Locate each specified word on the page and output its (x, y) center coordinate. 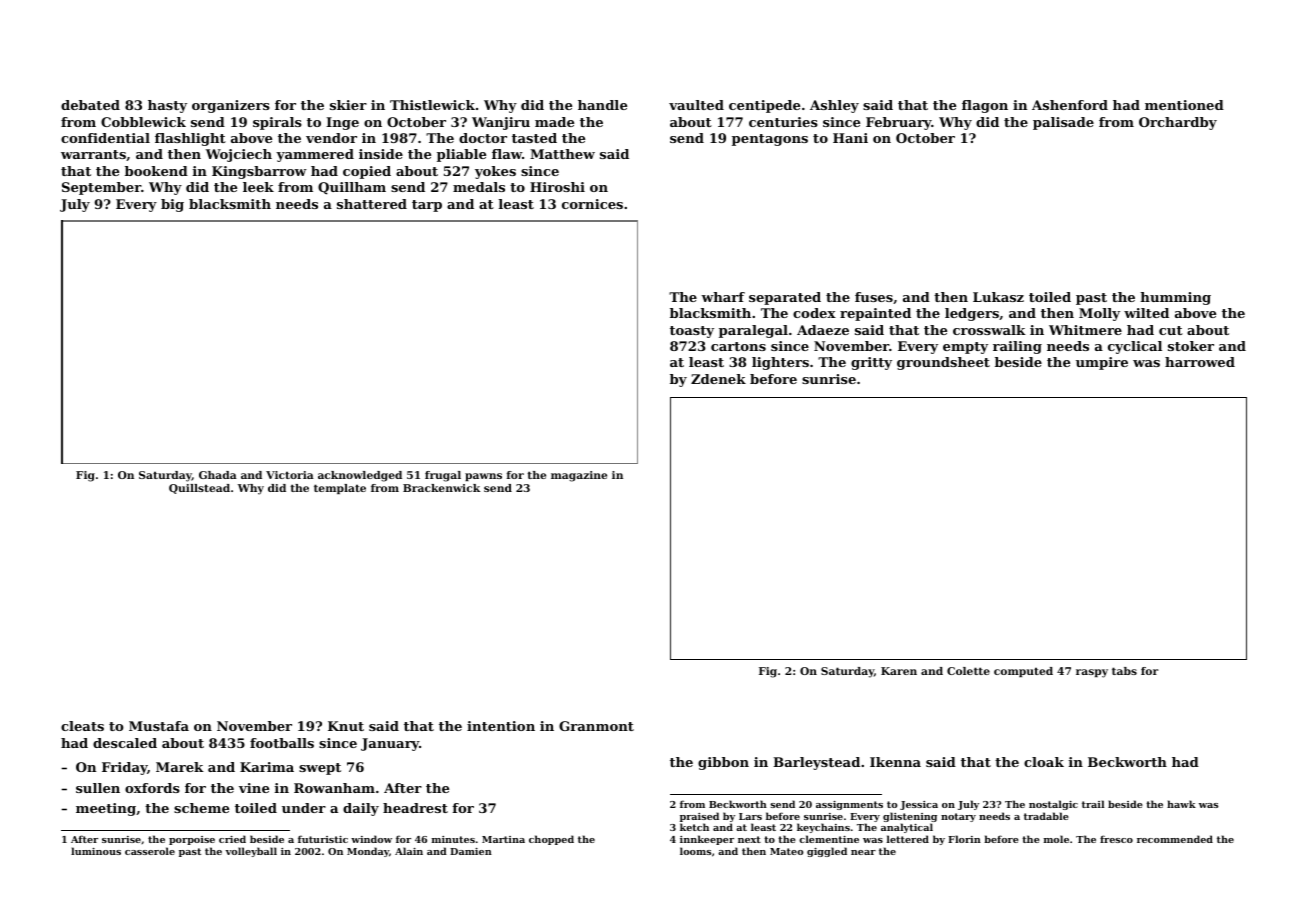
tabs (1124, 671)
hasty (167, 106)
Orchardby (1178, 123)
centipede (764, 106)
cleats (82, 726)
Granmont (596, 726)
